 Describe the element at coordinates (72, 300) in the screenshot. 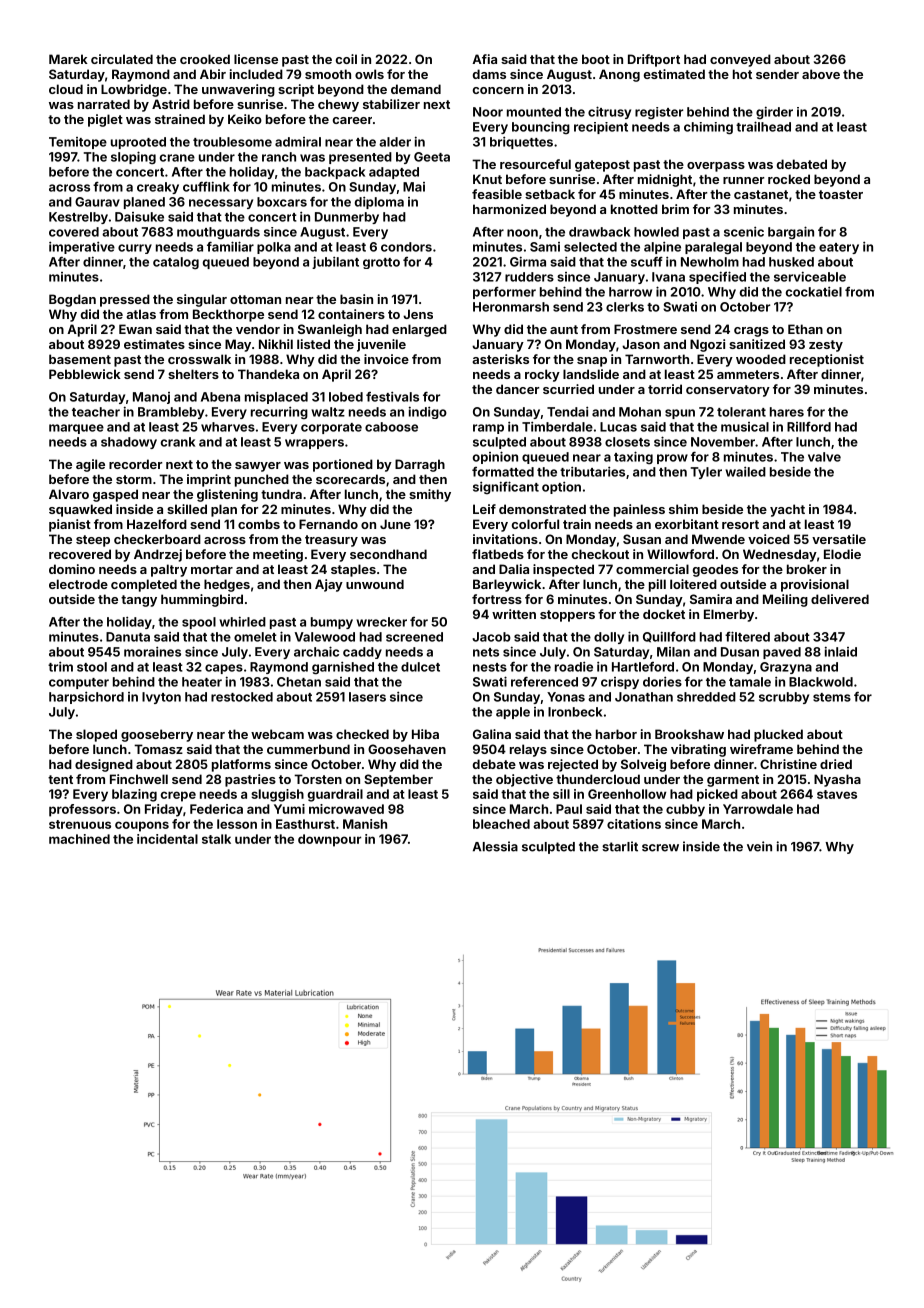

I see `Bogdan` at that location.
